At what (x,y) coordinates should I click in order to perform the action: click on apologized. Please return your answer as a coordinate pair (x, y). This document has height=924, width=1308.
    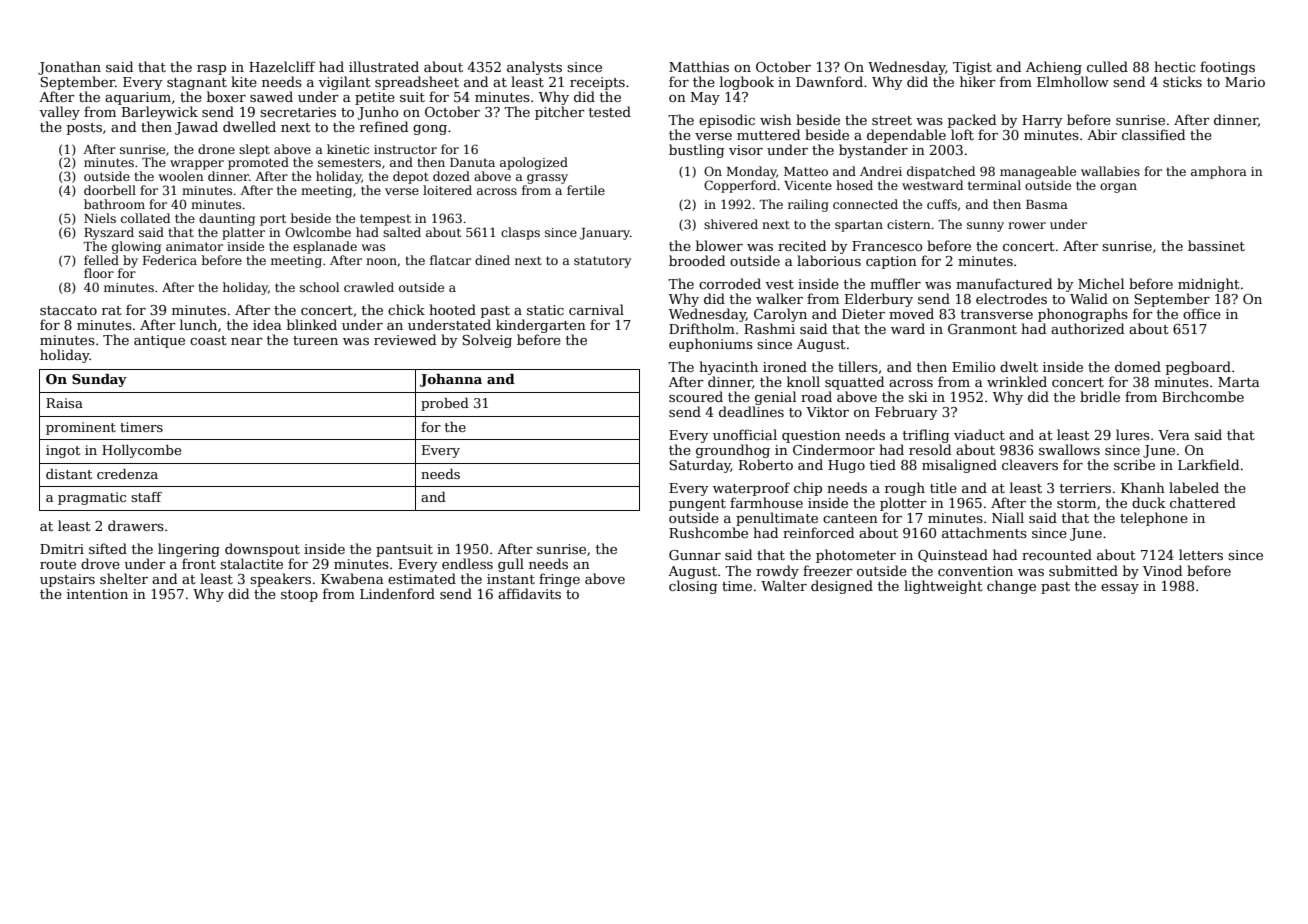
    Looking at the image, I should click on (534, 163).
